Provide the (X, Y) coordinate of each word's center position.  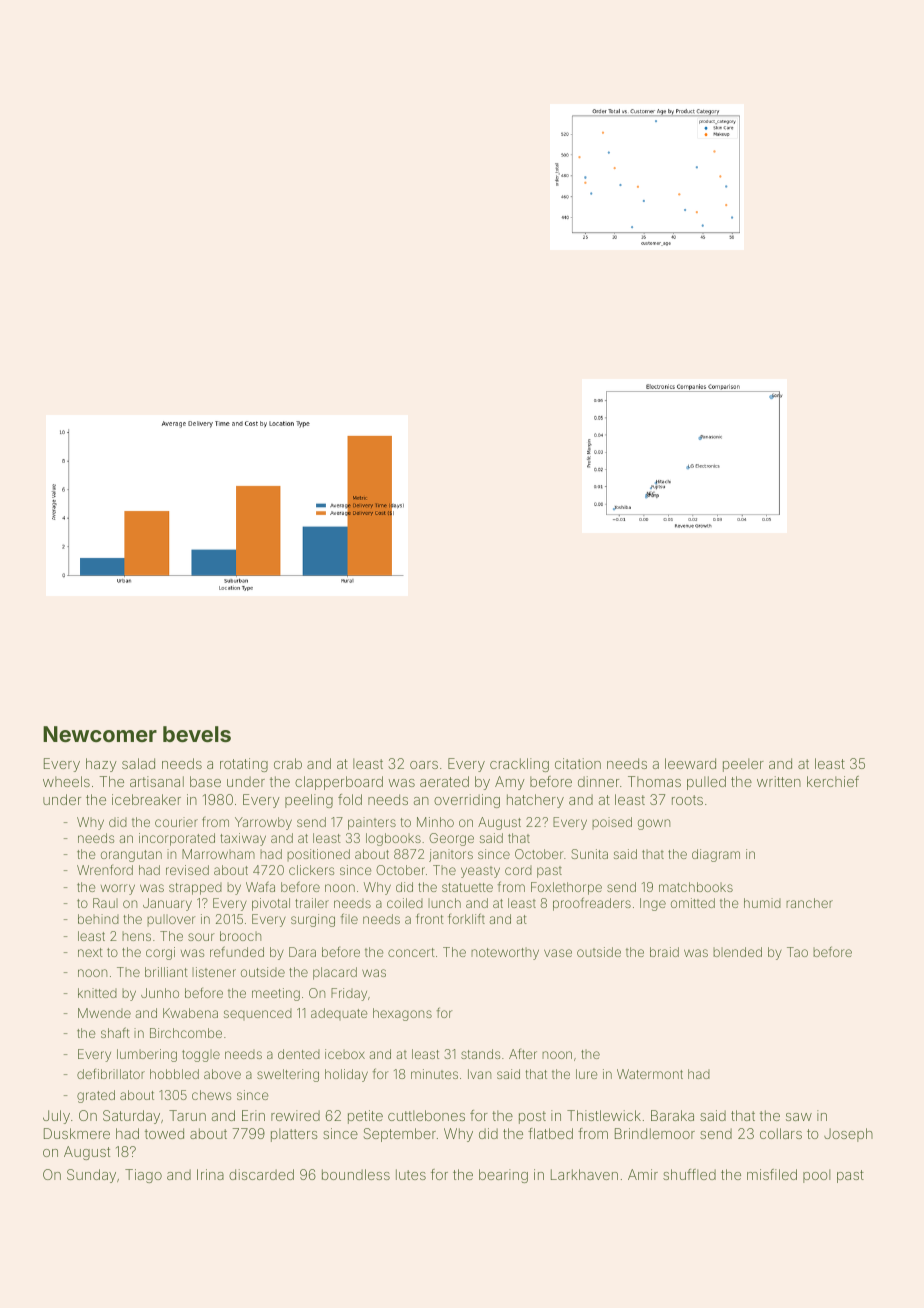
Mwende (104, 1013)
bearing (503, 1176)
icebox (345, 1054)
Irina (210, 1174)
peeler (743, 765)
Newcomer (100, 734)
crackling (519, 765)
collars (781, 1133)
